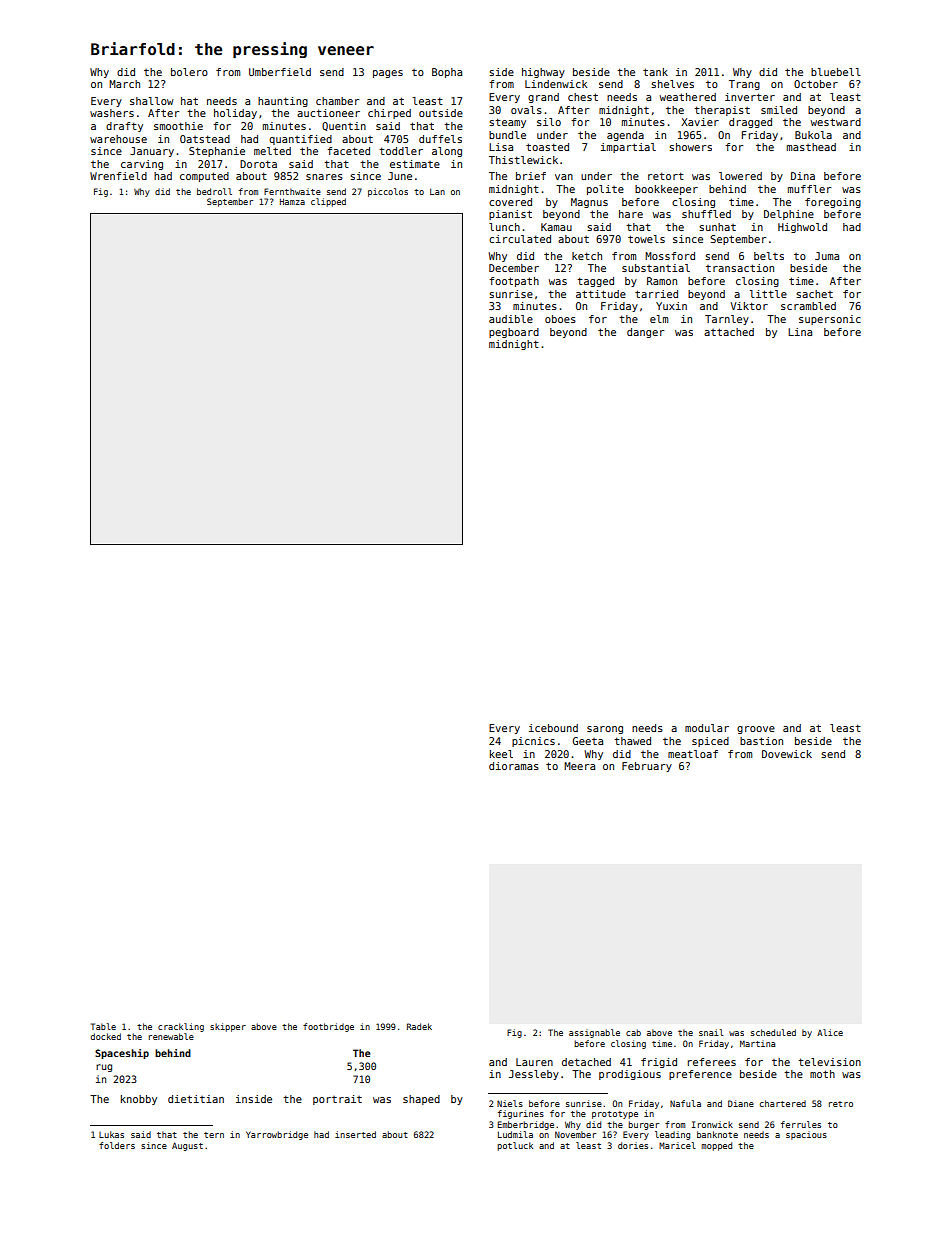  I want to click on dioramas, so click(514, 766).
